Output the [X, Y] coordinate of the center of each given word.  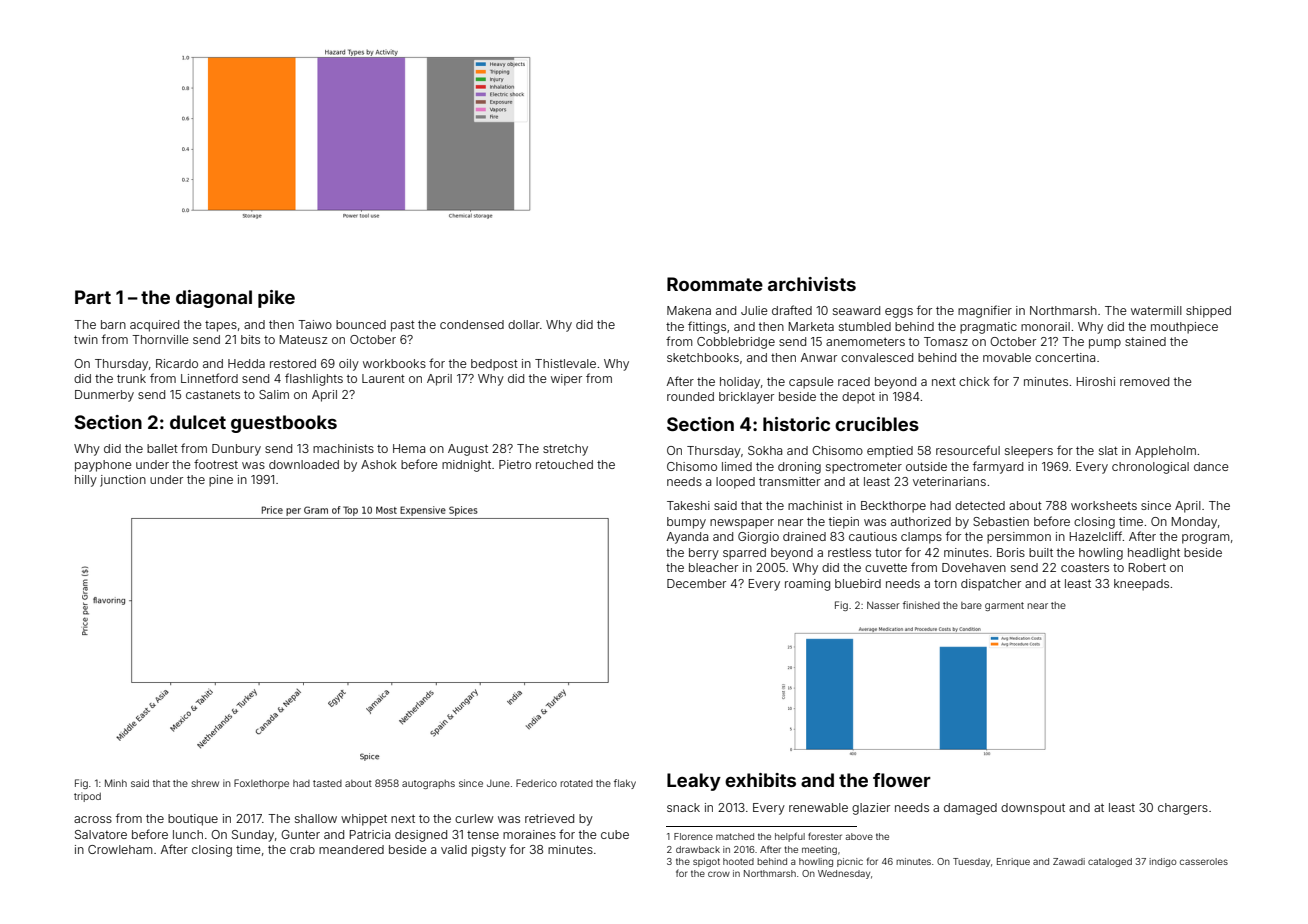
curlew [474, 818]
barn [113, 324]
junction [123, 481]
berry [704, 554]
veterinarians [949, 481]
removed [1144, 381]
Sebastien [1001, 521]
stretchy [565, 450]
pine [221, 481]
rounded [690, 396]
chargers [1183, 809]
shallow [316, 818]
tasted [327, 783]
